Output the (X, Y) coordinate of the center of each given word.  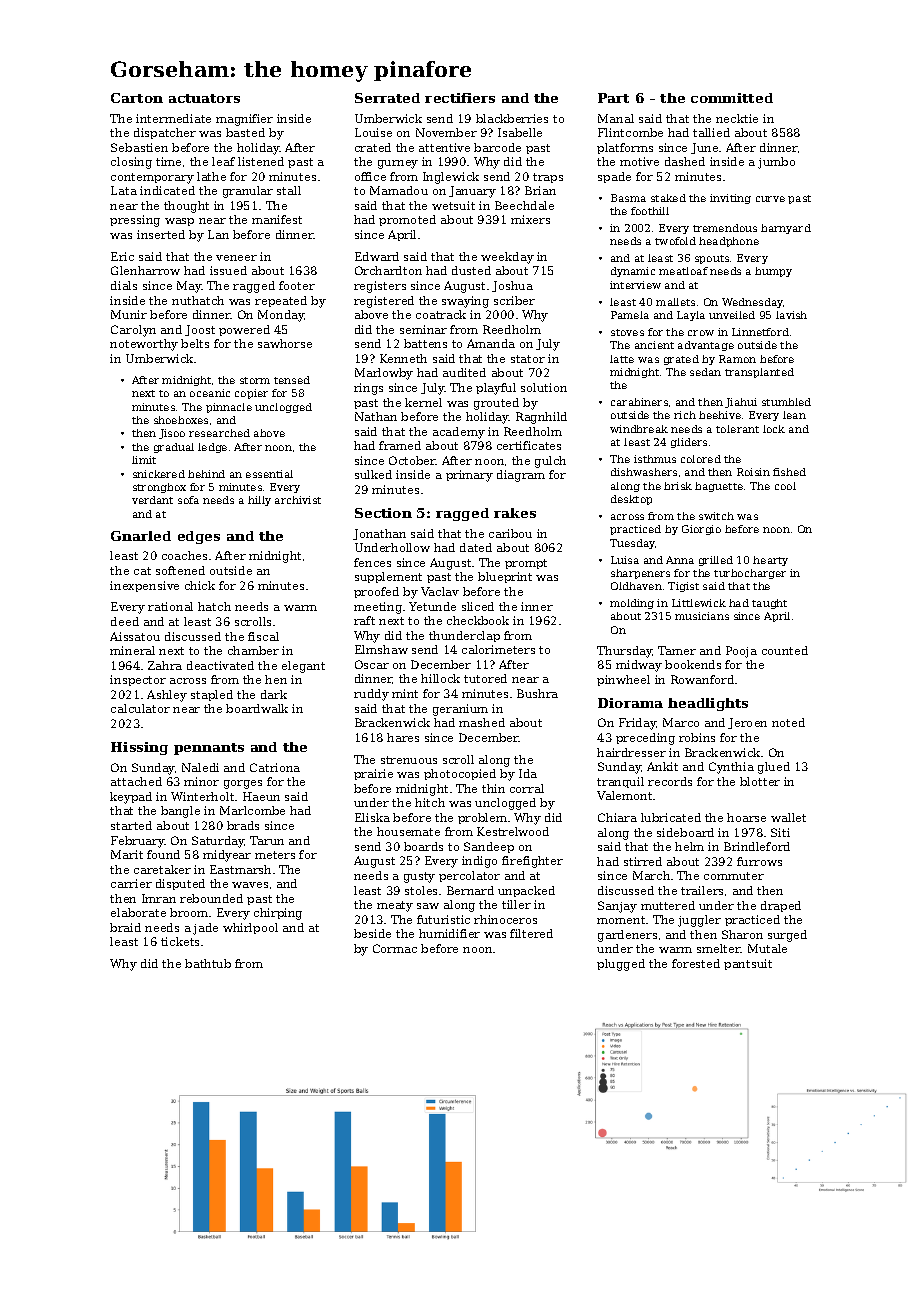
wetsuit (453, 205)
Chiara (617, 817)
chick (200, 585)
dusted (471, 270)
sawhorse (285, 343)
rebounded (211, 898)
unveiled (732, 315)
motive (639, 161)
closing (131, 163)
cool (785, 486)
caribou (510, 533)
